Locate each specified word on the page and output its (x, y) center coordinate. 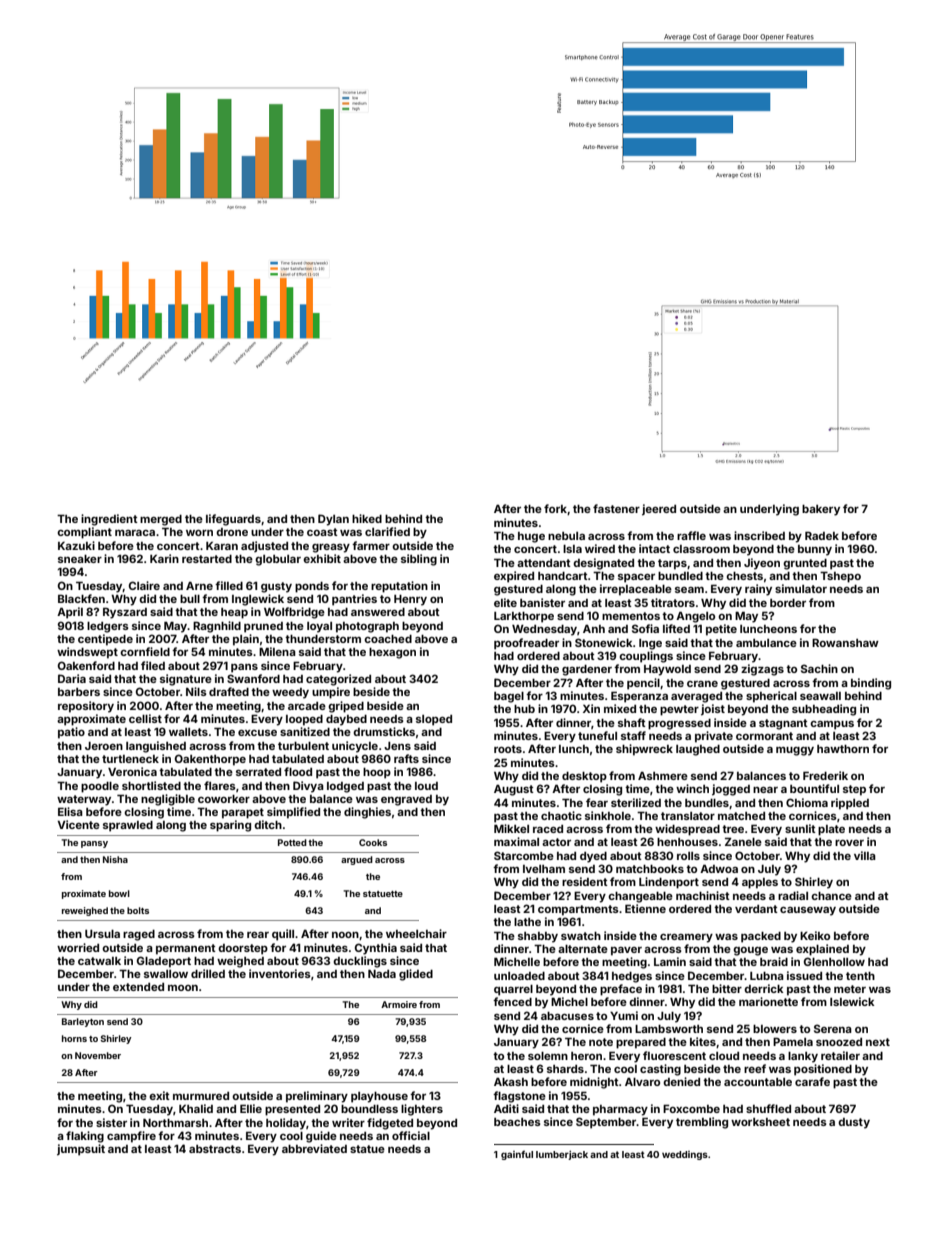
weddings (685, 1155)
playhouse (379, 1097)
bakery (821, 510)
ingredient (109, 520)
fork (555, 508)
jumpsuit (81, 1150)
